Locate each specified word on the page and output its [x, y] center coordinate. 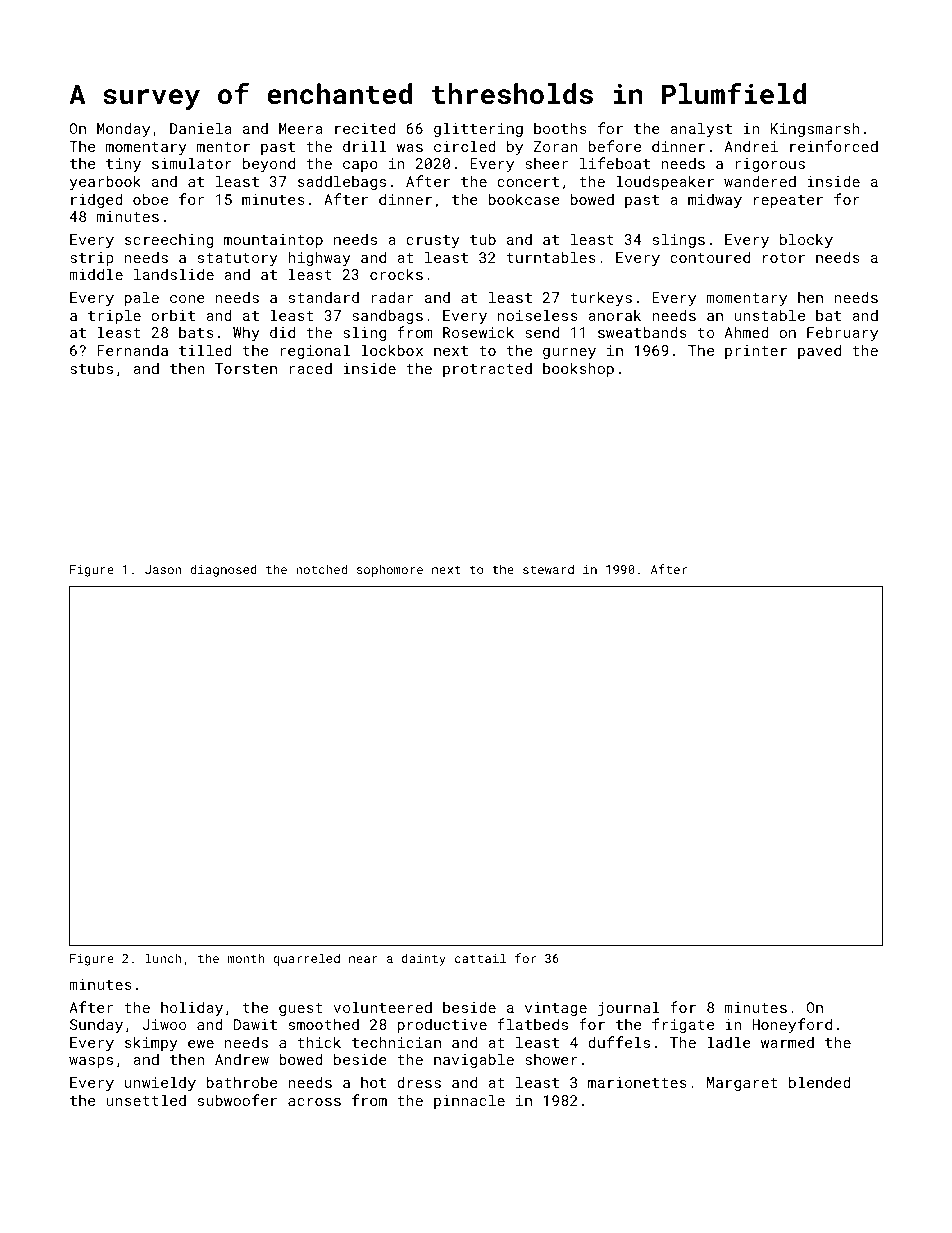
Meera [301, 128]
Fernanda [132, 350]
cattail [480, 958]
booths [560, 128]
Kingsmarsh [815, 129]
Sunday [96, 1025]
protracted [487, 369]
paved [819, 351]
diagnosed [223, 570]
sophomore [390, 570]
